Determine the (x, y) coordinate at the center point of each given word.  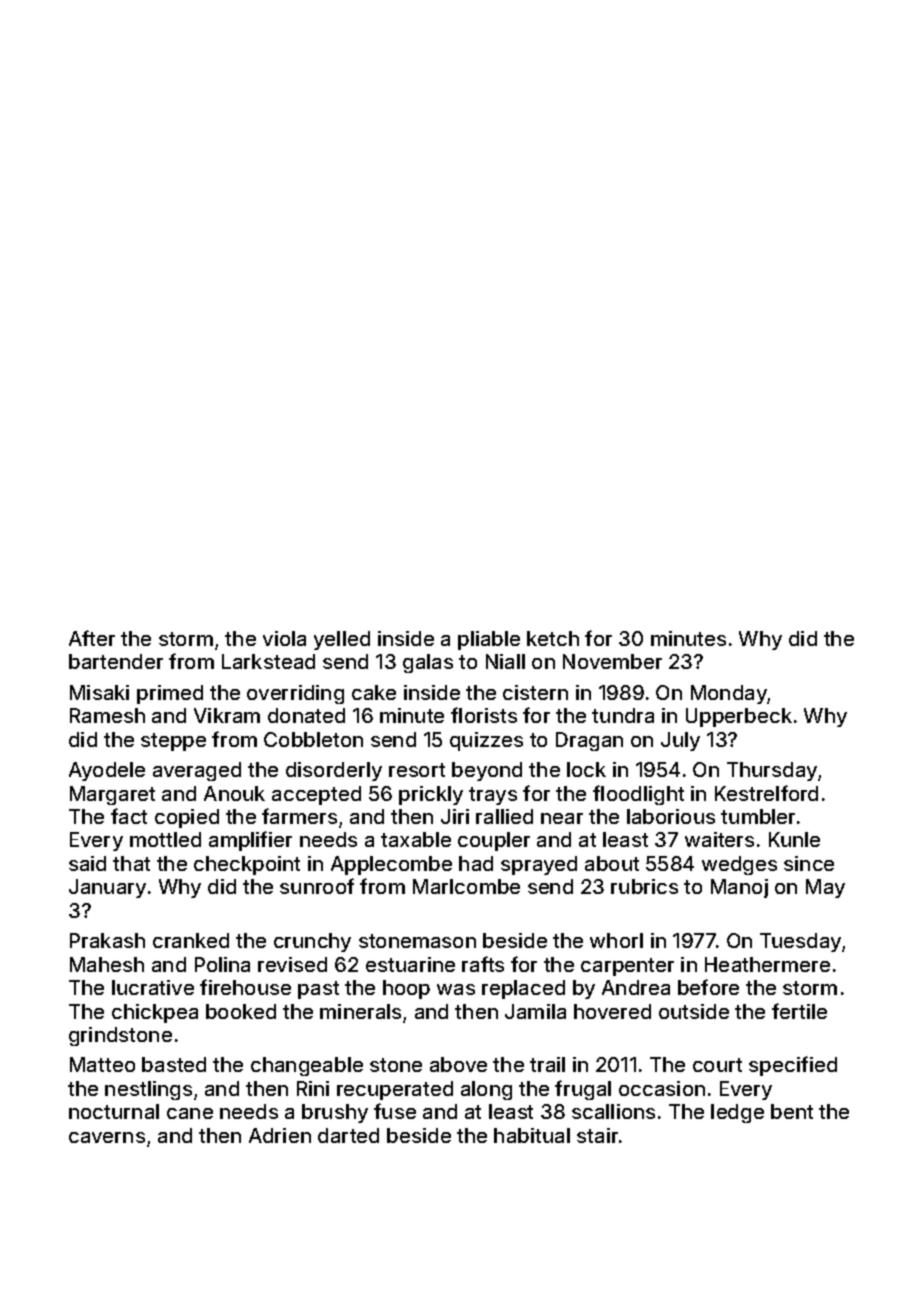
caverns (107, 1137)
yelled (342, 640)
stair (597, 1135)
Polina (222, 964)
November (612, 661)
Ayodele (107, 771)
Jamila (535, 1011)
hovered (612, 1011)
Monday (729, 694)
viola (284, 638)
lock (586, 769)
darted (348, 1135)
